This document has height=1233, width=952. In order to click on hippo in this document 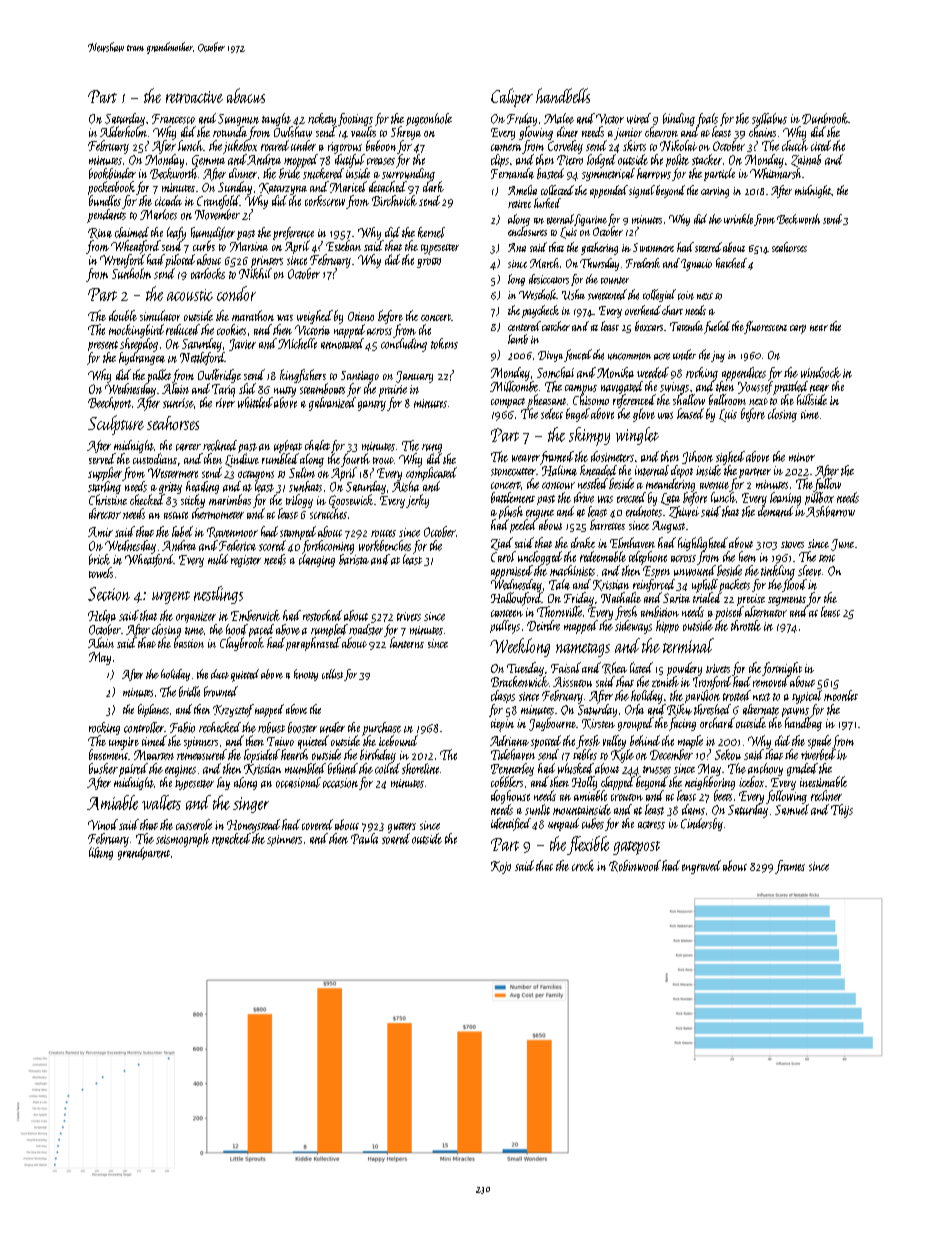, I will do `click(667, 626)`.
